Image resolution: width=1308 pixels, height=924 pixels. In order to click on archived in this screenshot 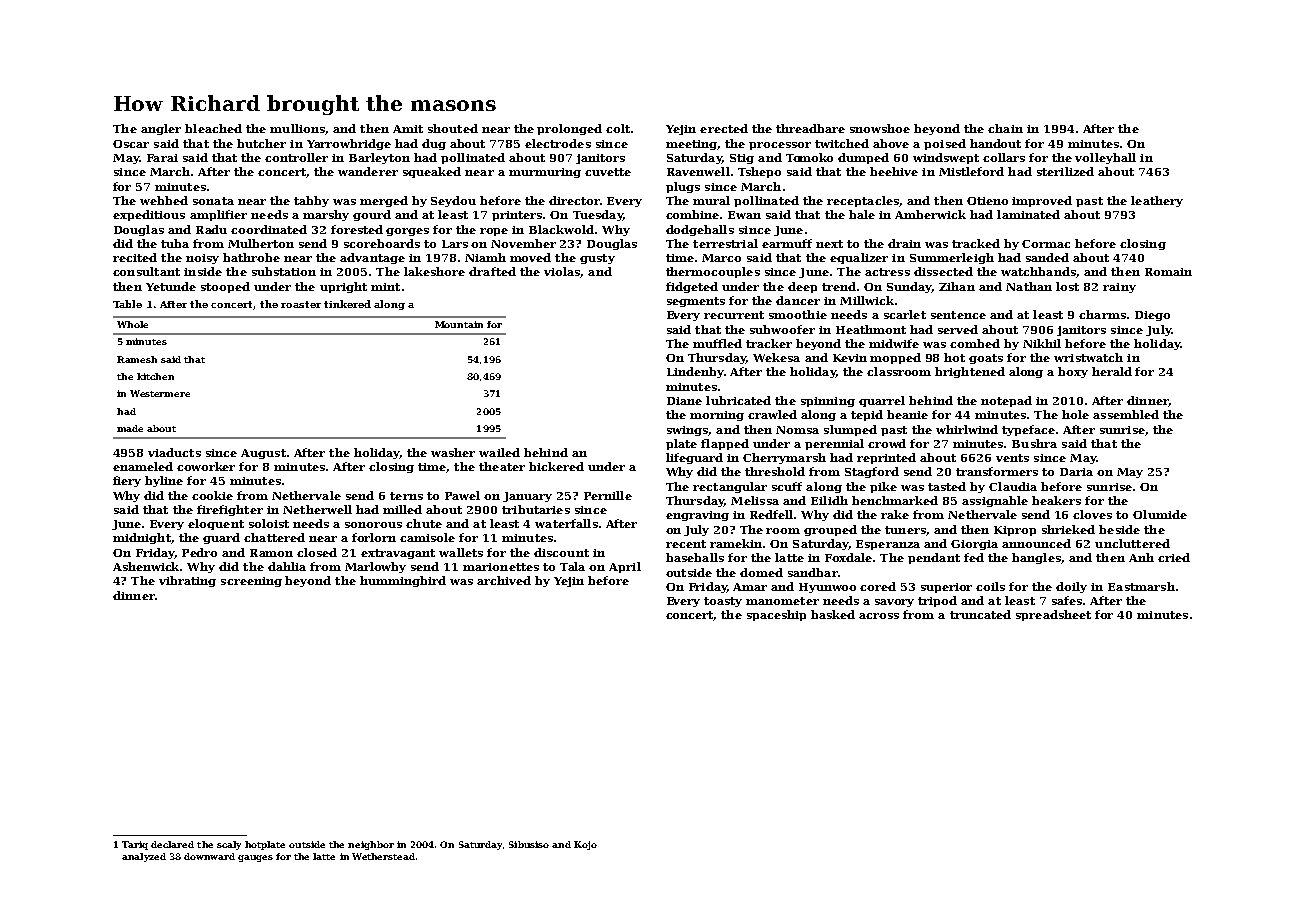, I will do `click(504, 580)`.
